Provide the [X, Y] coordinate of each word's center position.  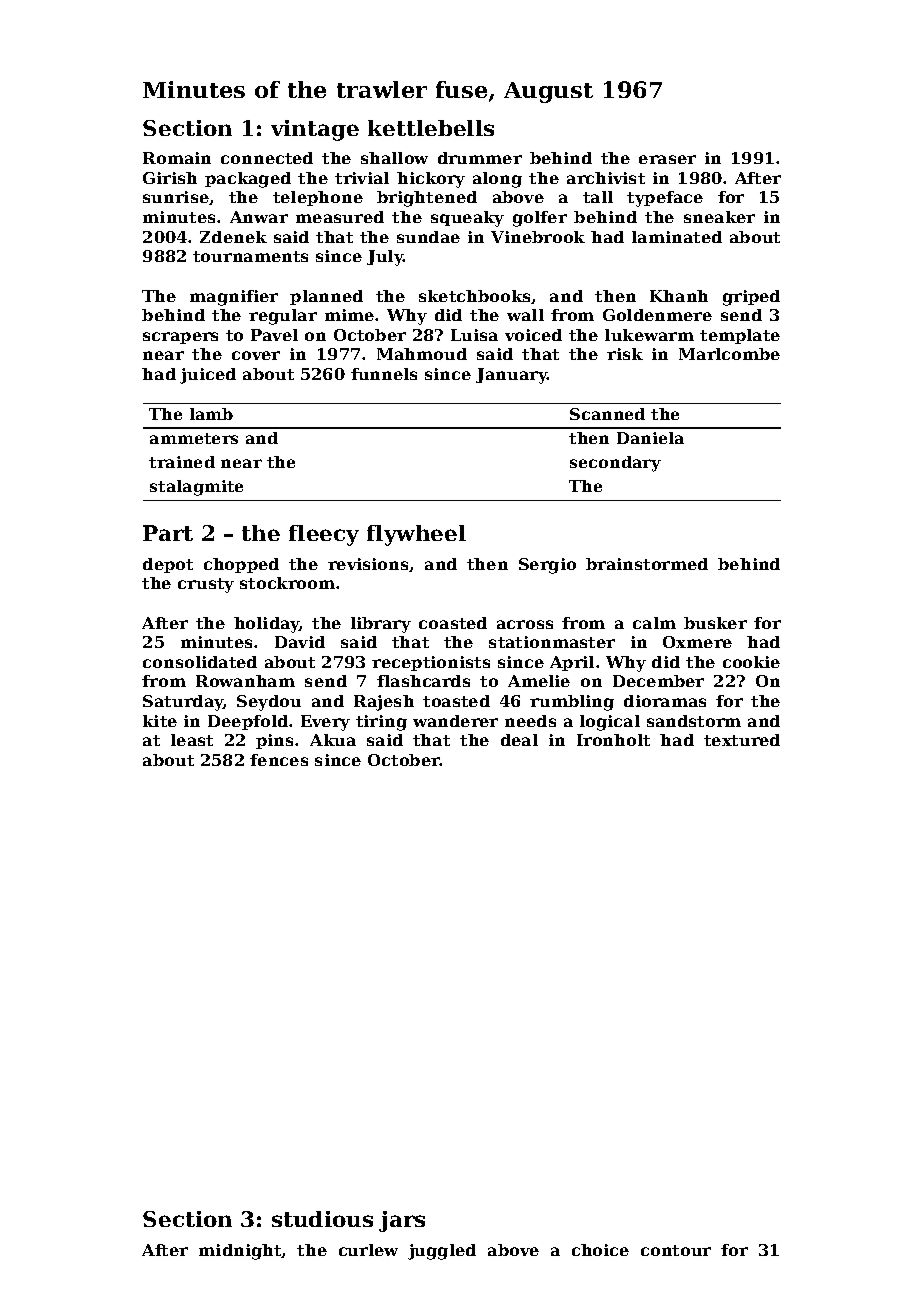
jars [402, 1221]
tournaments [250, 256]
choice [600, 1250]
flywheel [416, 535]
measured [340, 217]
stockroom [287, 583]
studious [322, 1219]
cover [256, 355]
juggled [442, 1252]
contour [676, 1250]
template [740, 336]
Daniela [650, 438]
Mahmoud [422, 354]
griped [751, 298]
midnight [240, 1252]
